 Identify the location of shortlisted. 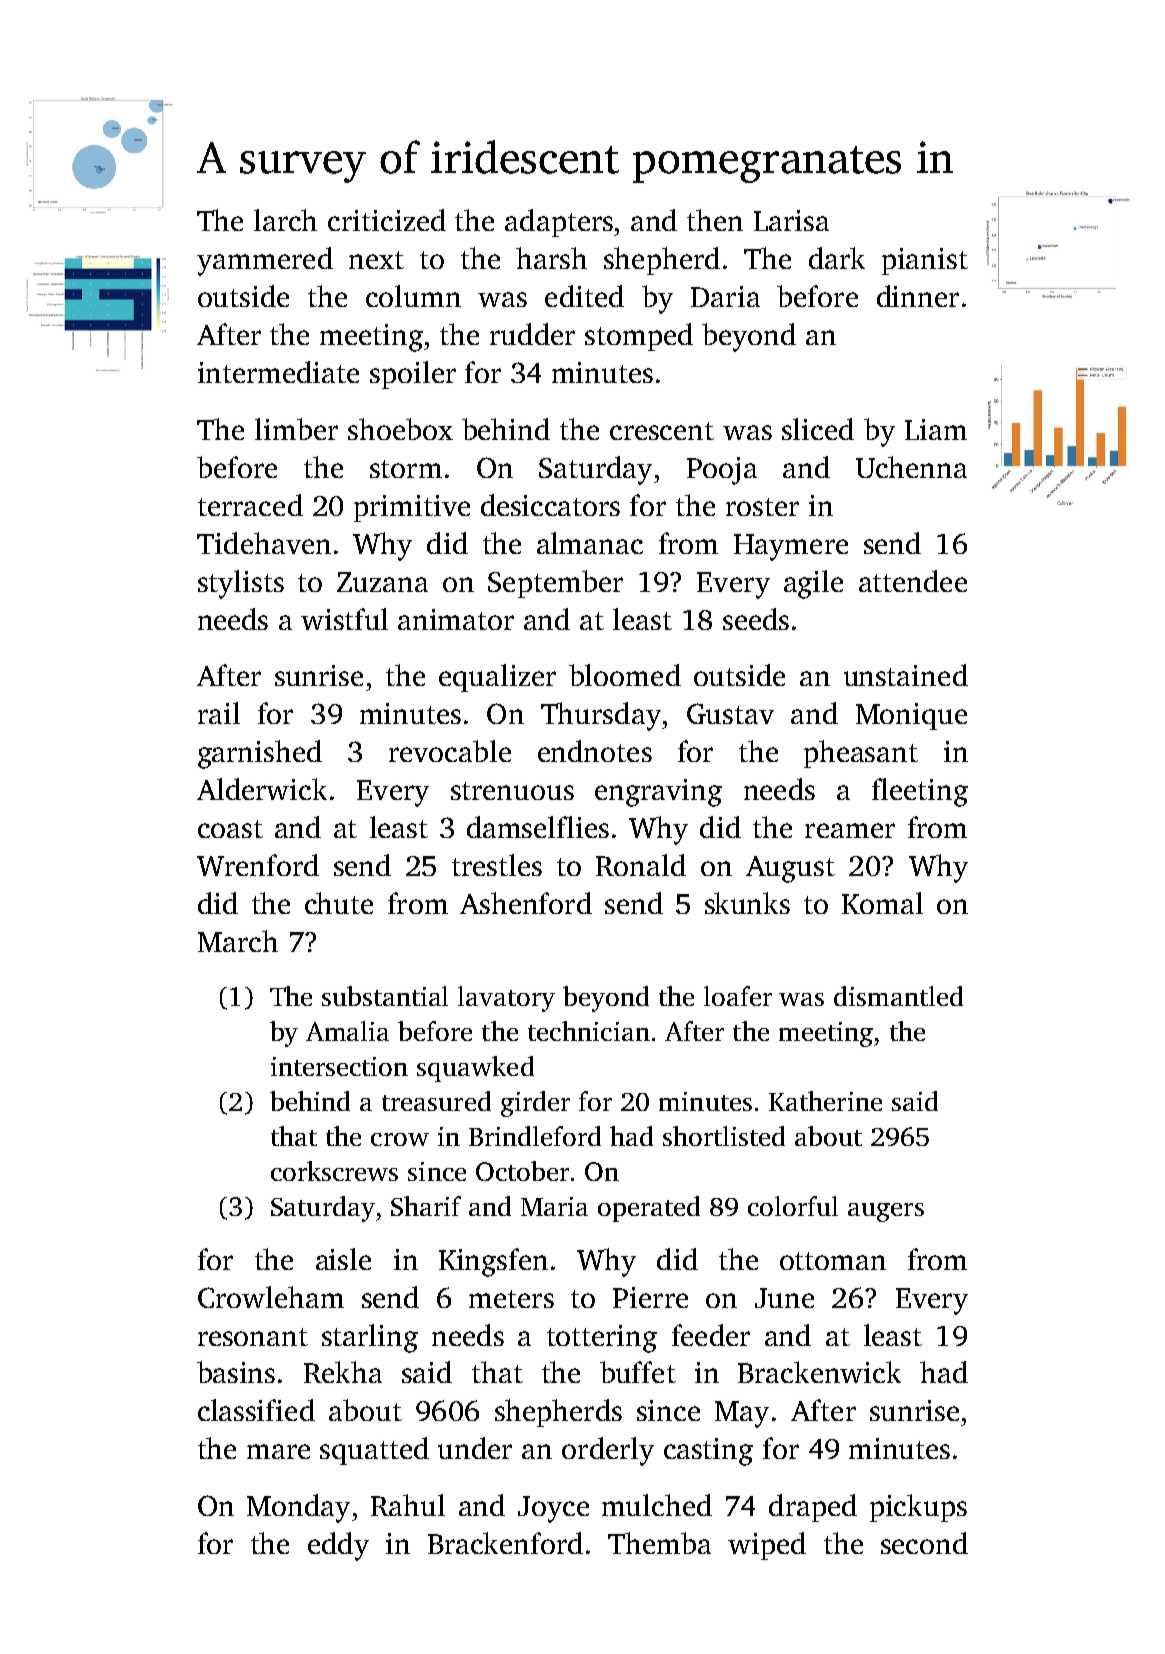
(724, 1136).
